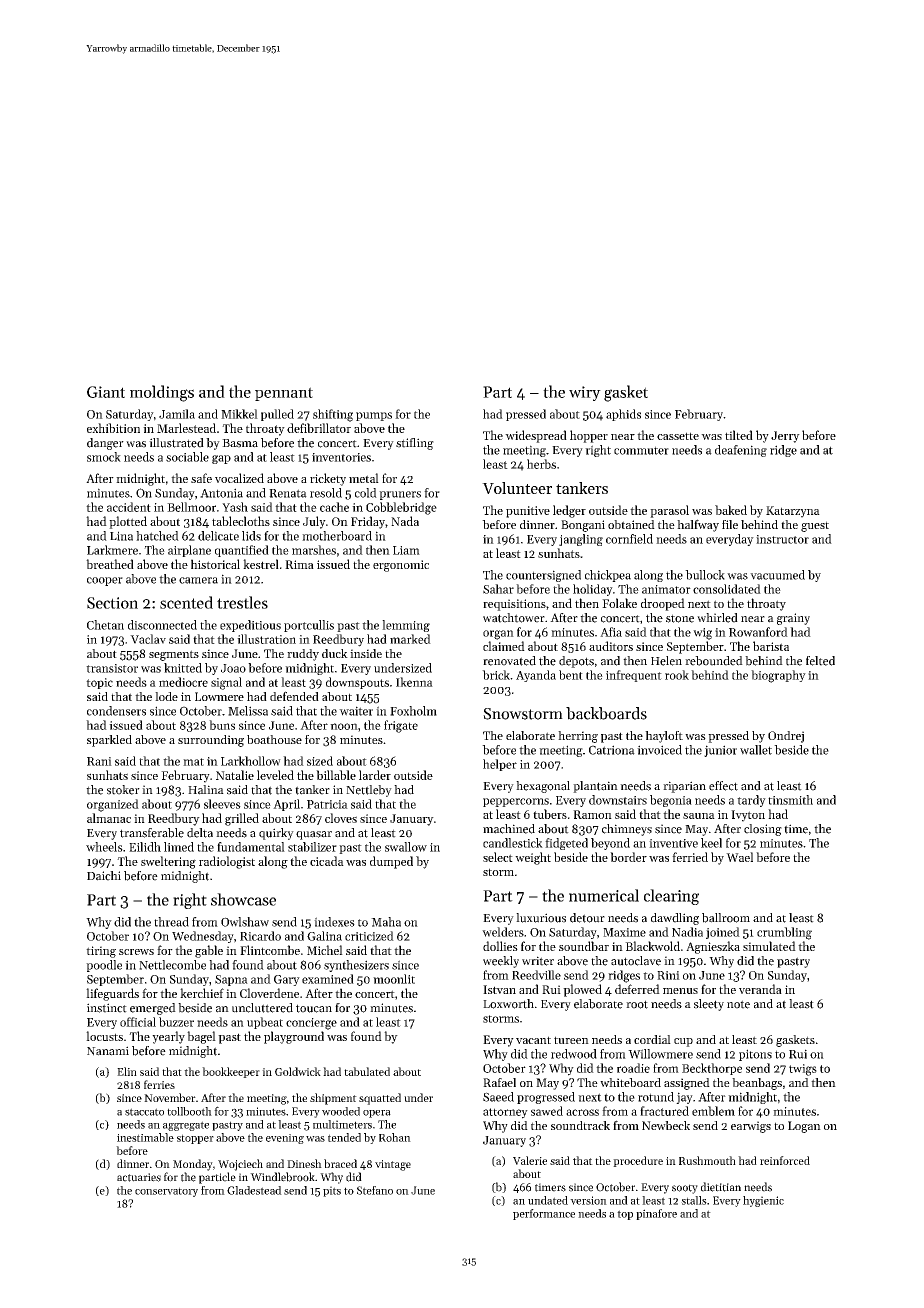 Image resolution: width=924 pixels, height=1308 pixels. What do you see at coordinates (211, 741) in the page?
I see `surrounding` at bounding box center [211, 741].
